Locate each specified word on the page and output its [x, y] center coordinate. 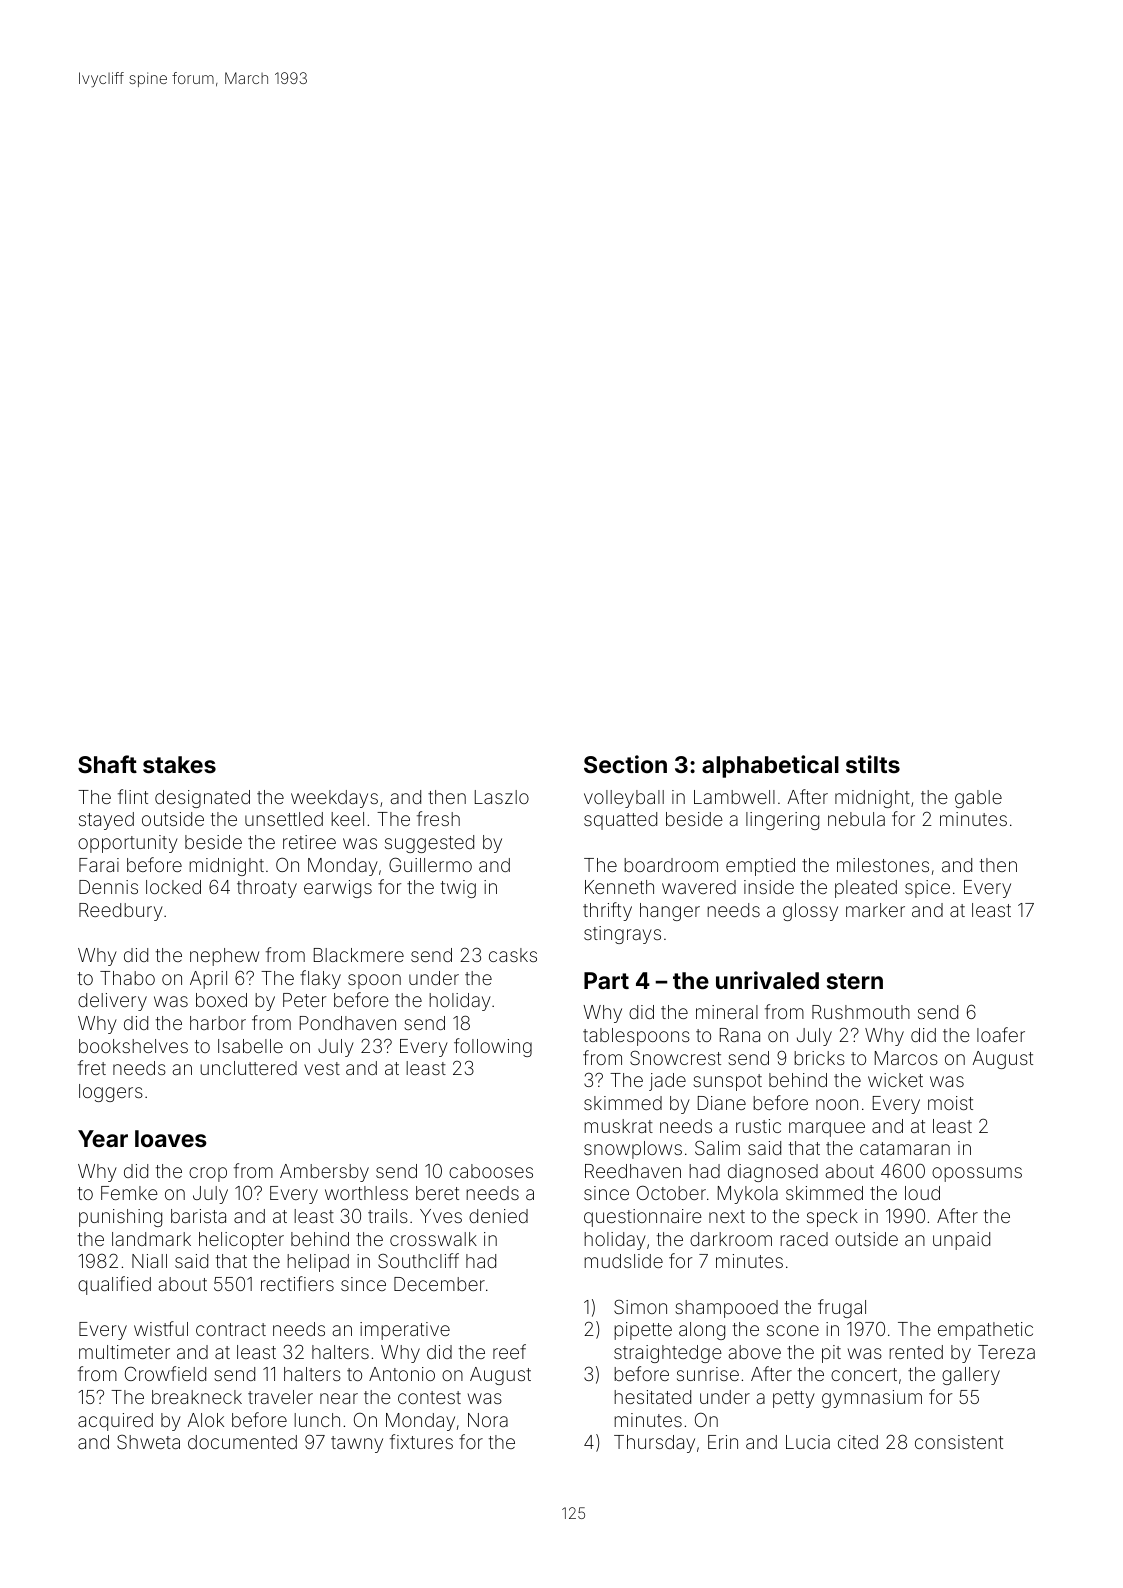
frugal [842, 1308]
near [339, 1398]
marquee [827, 1129]
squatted [620, 821]
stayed [106, 821]
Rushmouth [861, 1012]
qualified [114, 1285]
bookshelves [133, 1046]
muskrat [618, 1126]
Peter [305, 1000]
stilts [873, 764]
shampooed [726, 1309]
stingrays [622, 935]
